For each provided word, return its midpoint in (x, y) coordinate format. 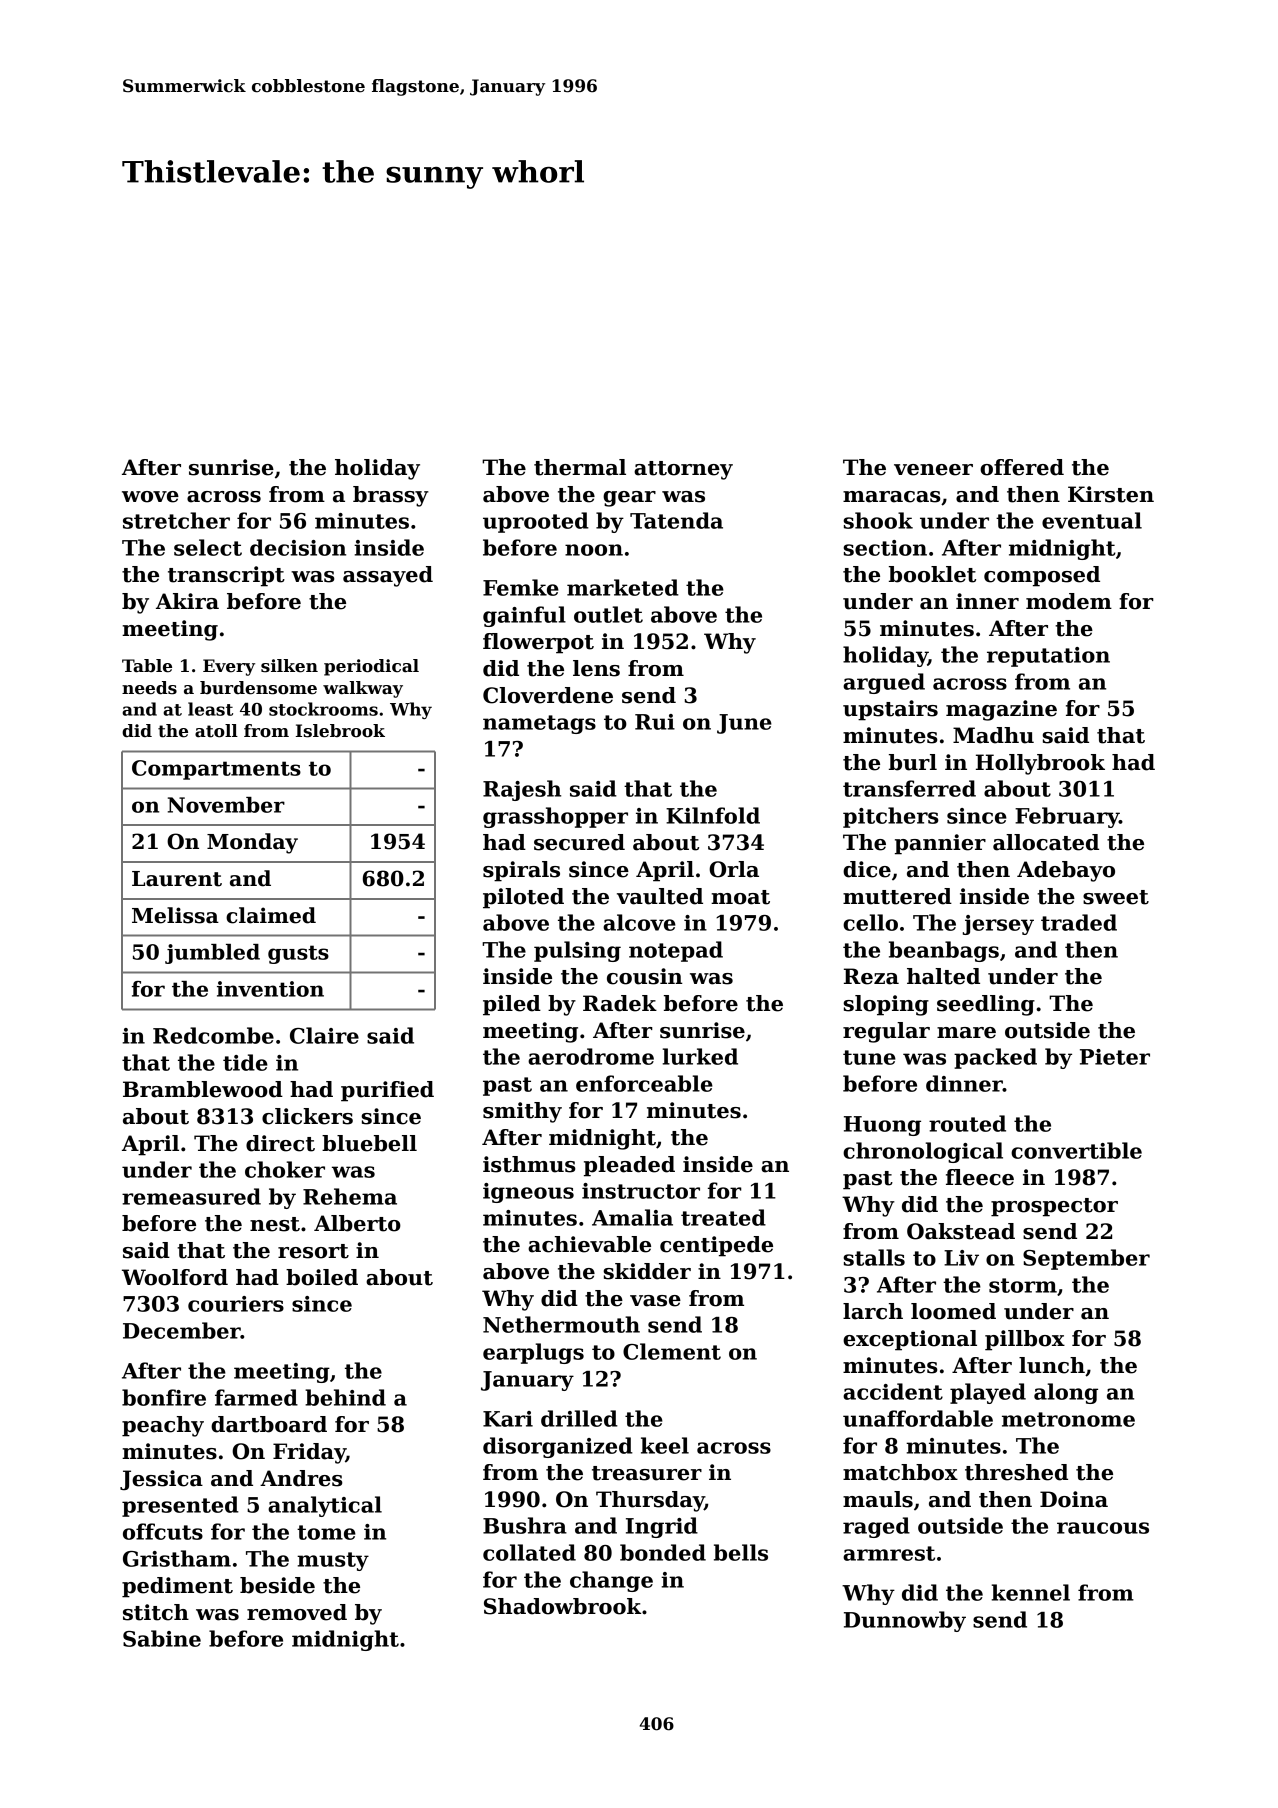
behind (345, 1397)
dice (867, 869)
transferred (909, 788)
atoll (216, 731)
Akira (187, 601)
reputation (1048, 657)
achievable (589, 1244)
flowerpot (538, 643)
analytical (325, 1506)
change (611, 1581)
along (1066, 1393)
